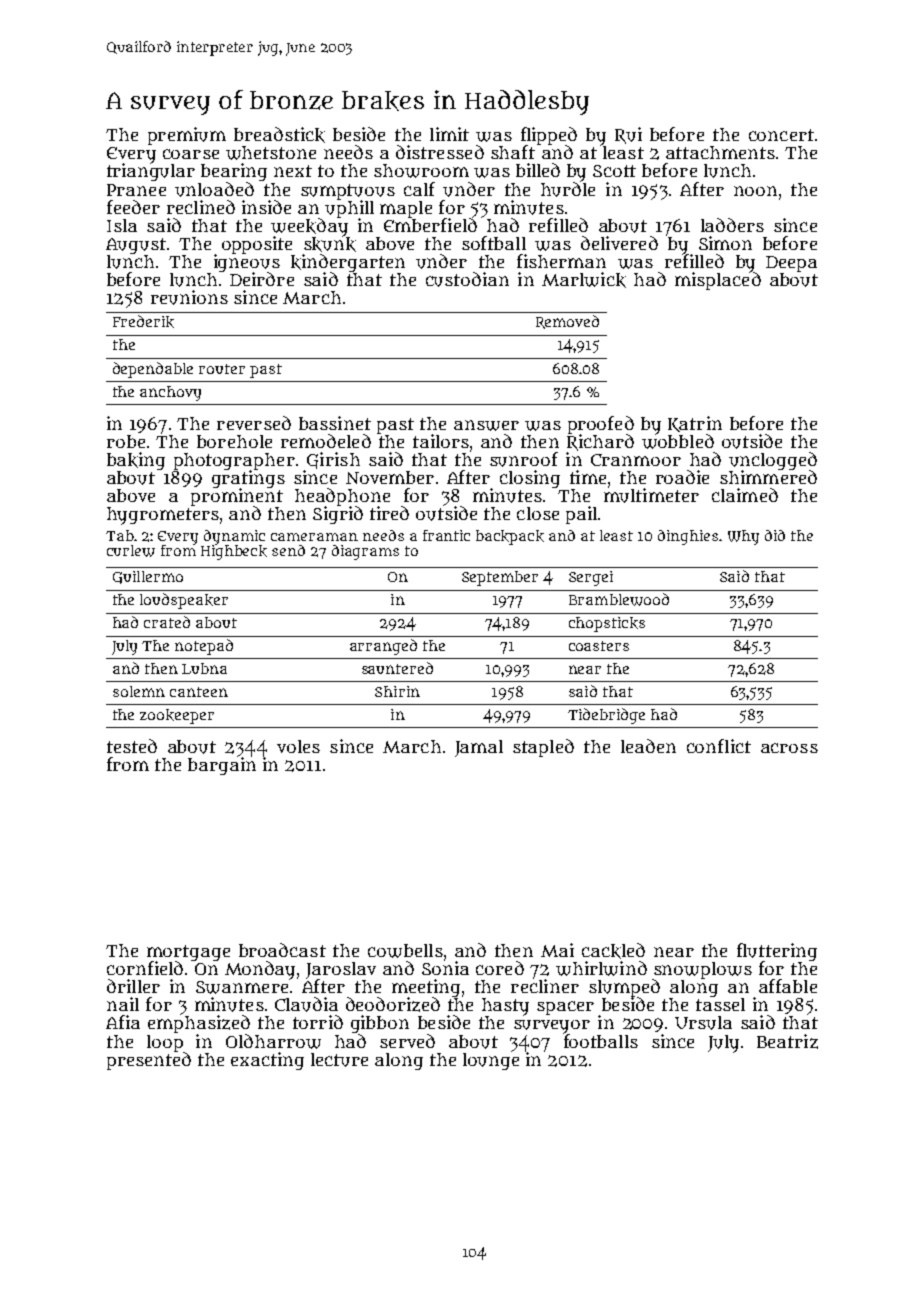  I want to click on sunroof, so click(524, 459).
